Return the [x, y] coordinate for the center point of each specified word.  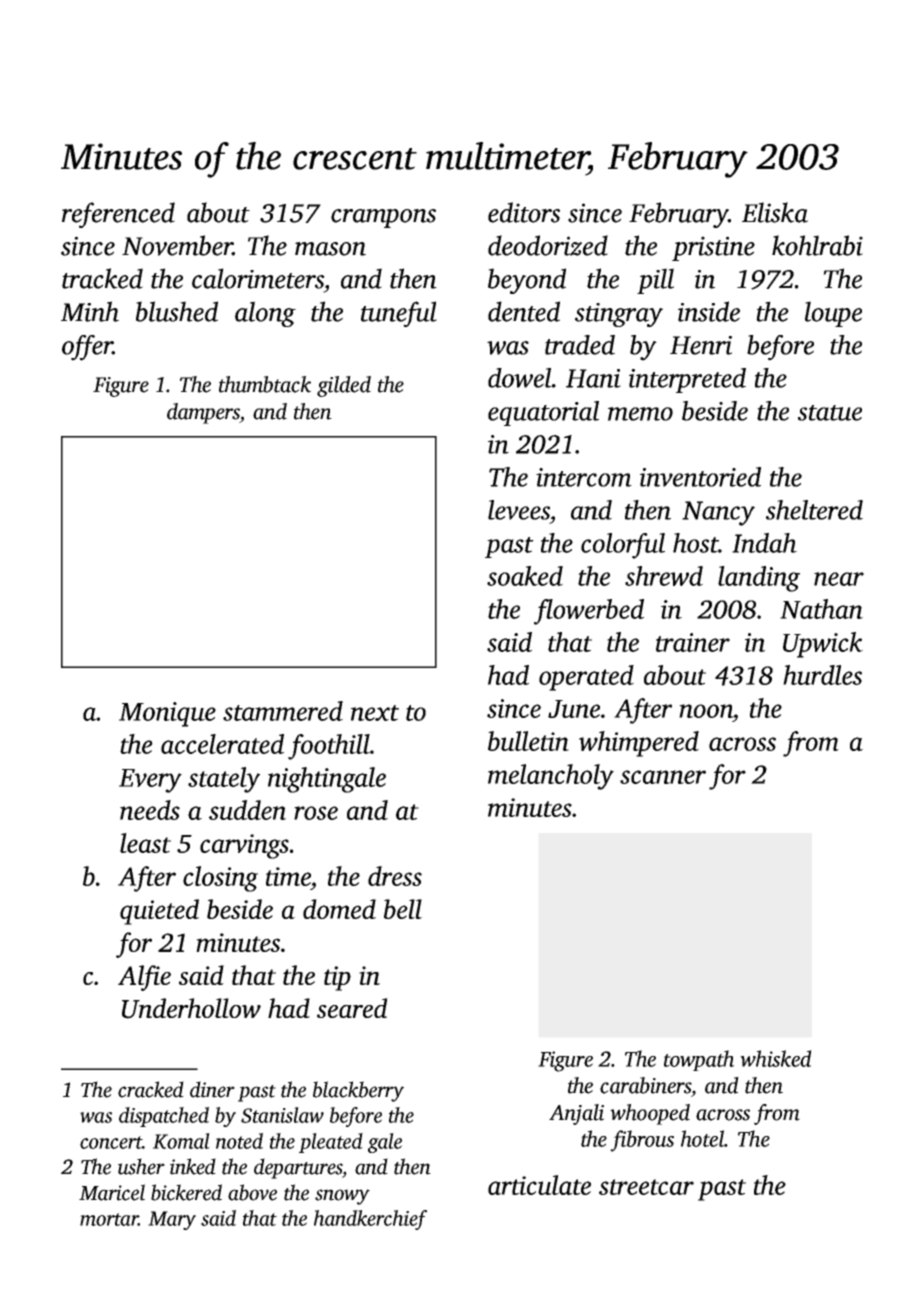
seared [352, 1008]
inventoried [700, 477]
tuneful [399, 314]
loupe [833, 314]
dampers [203, 413]
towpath [699, 1060]
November [177, 245]
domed [339, 909]
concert [111, 1142]
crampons [383, 218]
